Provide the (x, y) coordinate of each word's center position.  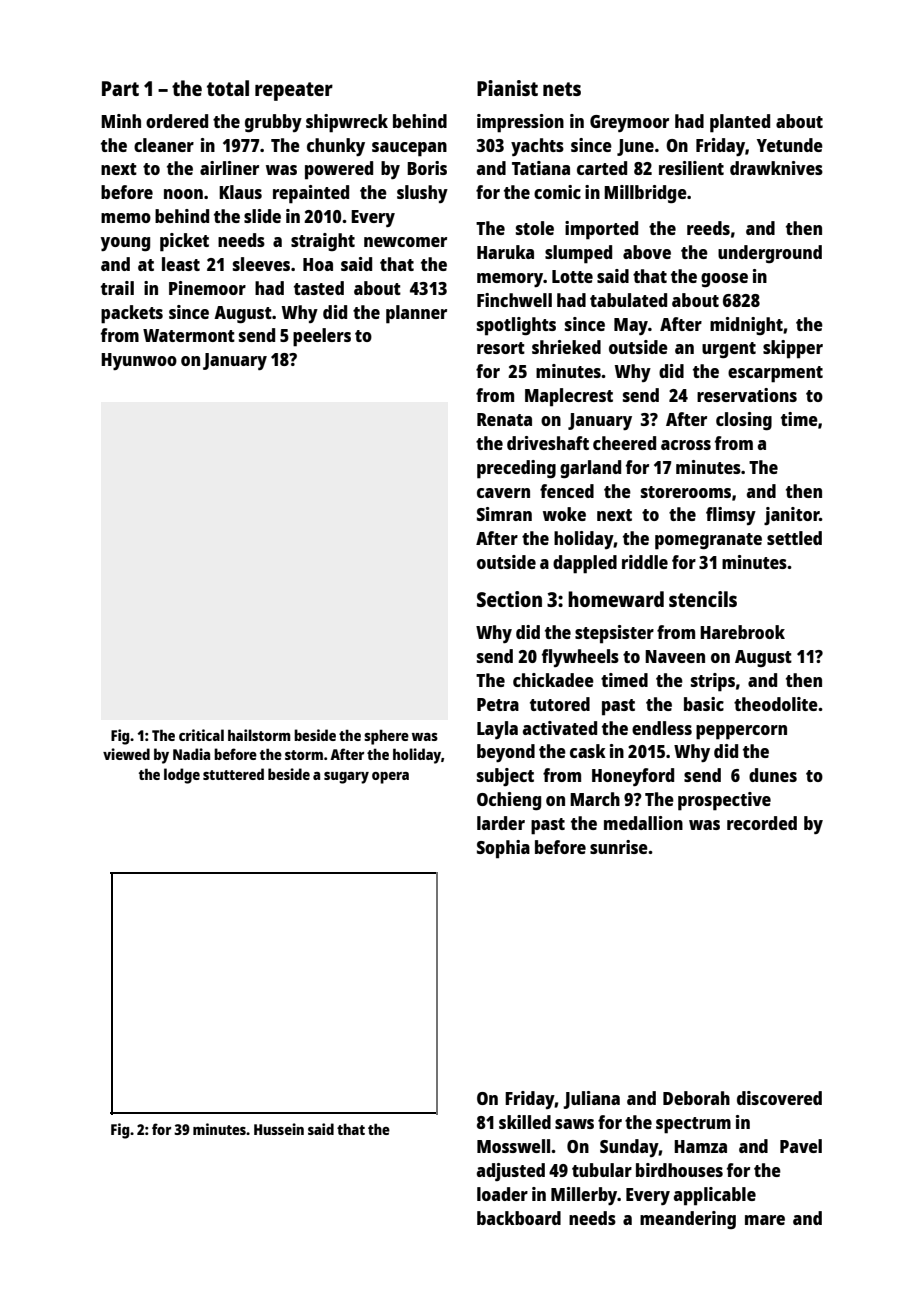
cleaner (164, 145)
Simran (504, 514)
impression (520, 123)
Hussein (279, 1129)
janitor (791, 516)
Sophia (503, 849)
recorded (762, 823)
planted (740, 123)
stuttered (233, 774)
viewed (126, 754)
